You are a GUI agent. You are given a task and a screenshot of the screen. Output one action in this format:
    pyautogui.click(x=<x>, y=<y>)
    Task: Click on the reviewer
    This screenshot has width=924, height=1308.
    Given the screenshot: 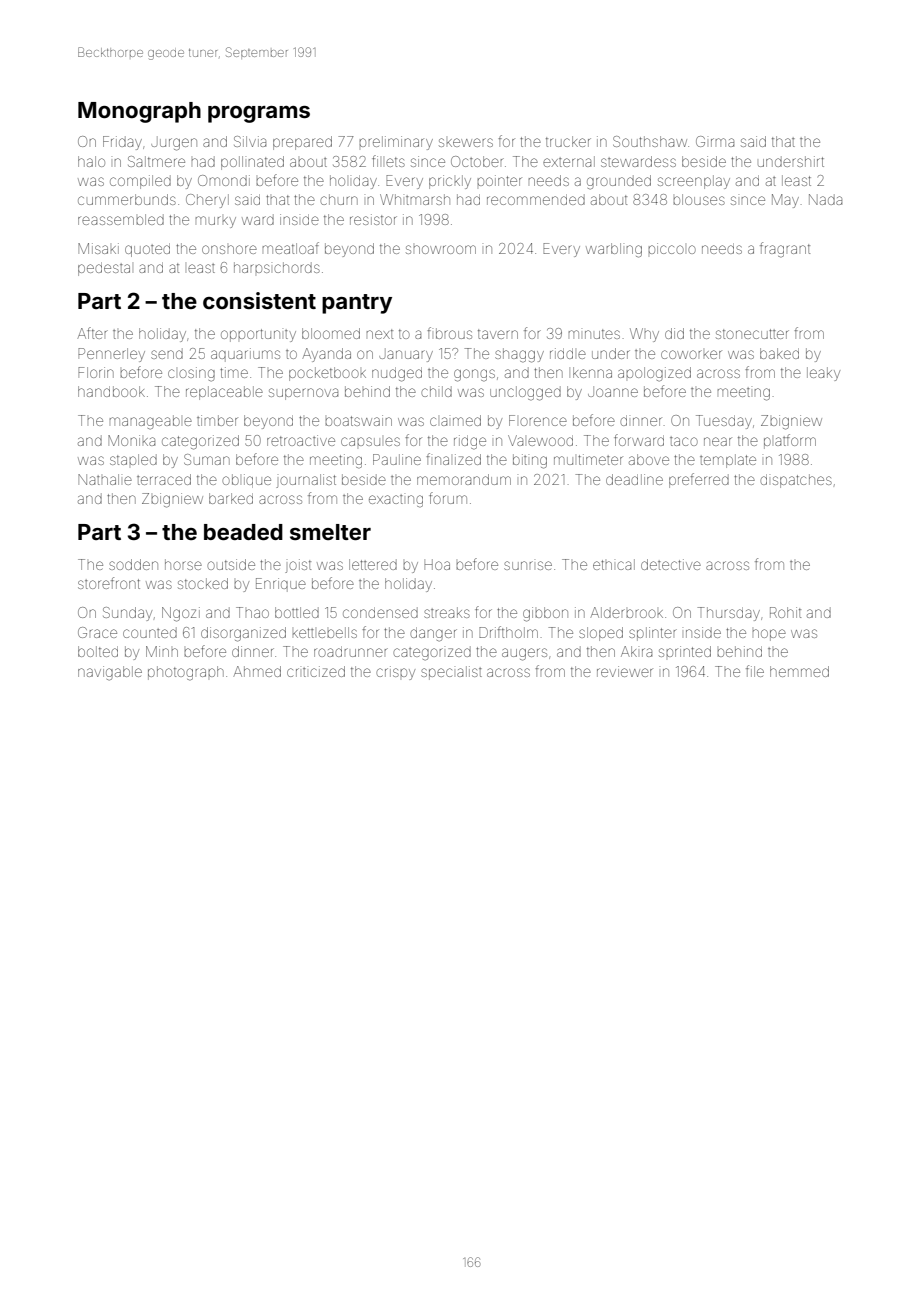 What is the action you would take?
    pyautogui.click(x=625, y=671)
